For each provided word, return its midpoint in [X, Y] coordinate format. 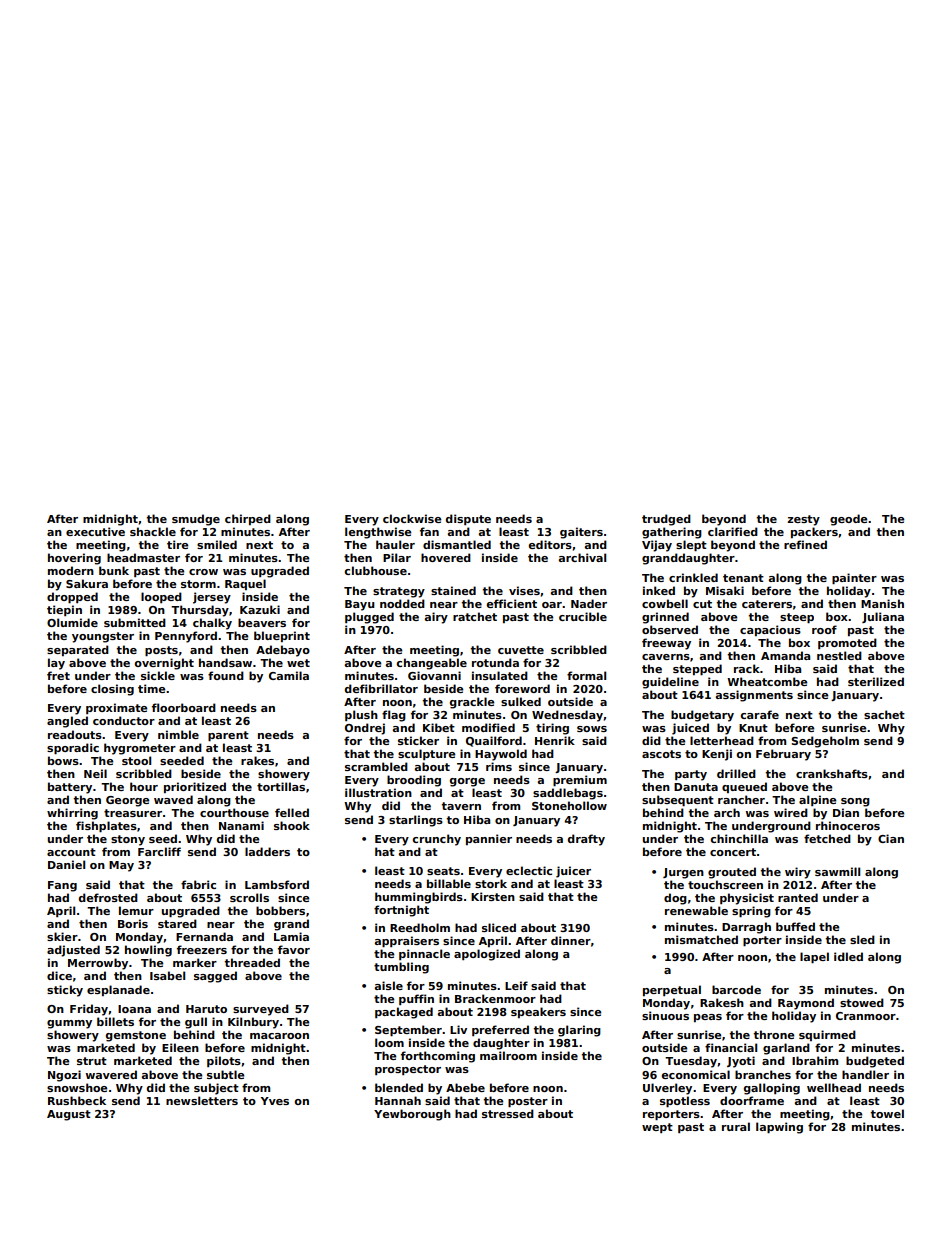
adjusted [73, 951]
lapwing [779, 1128]
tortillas [281, 786]
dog [675, 899]
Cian [891, 838]
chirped [248, 519]
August [69, 1115]
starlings [416, 821]
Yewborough [412, 1115]
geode [848, 520]
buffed [795, 926]
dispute [468, 519]
